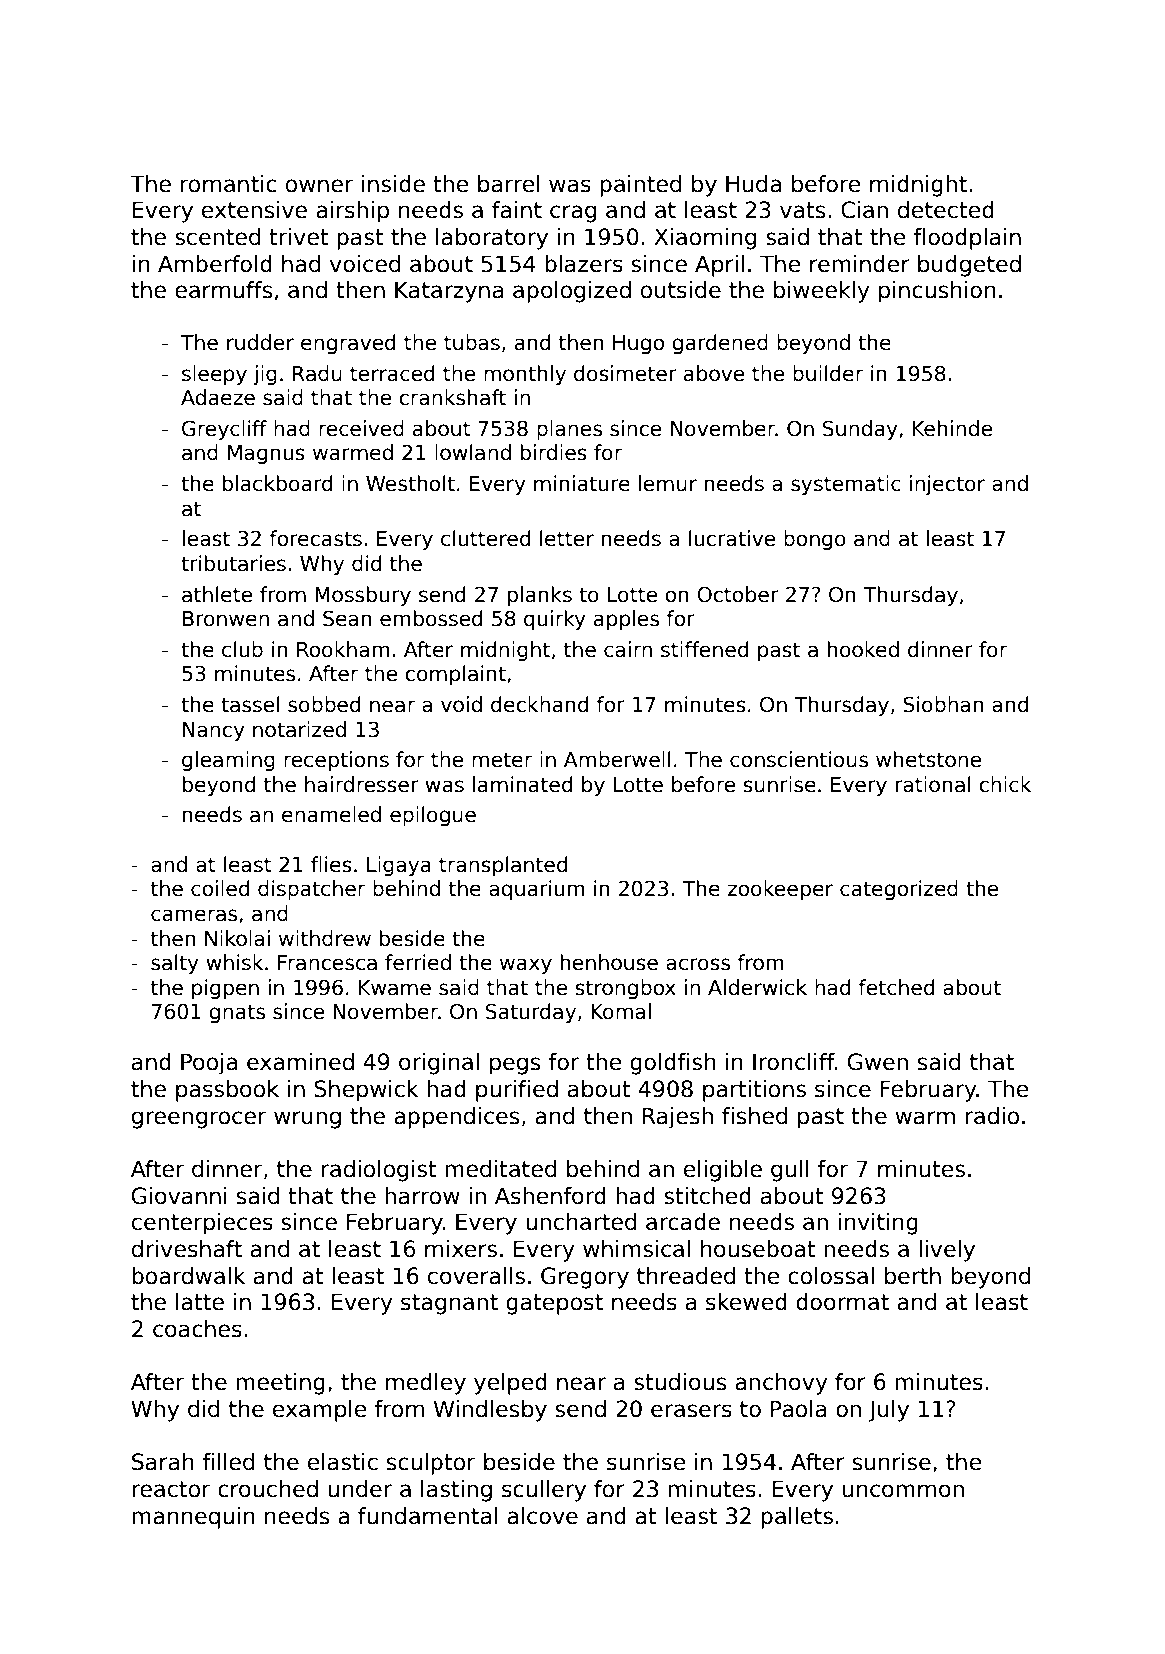  What do you see at coordinates (229, 184) in the image?
I see `romantic` at bounding box center [229, 184].
